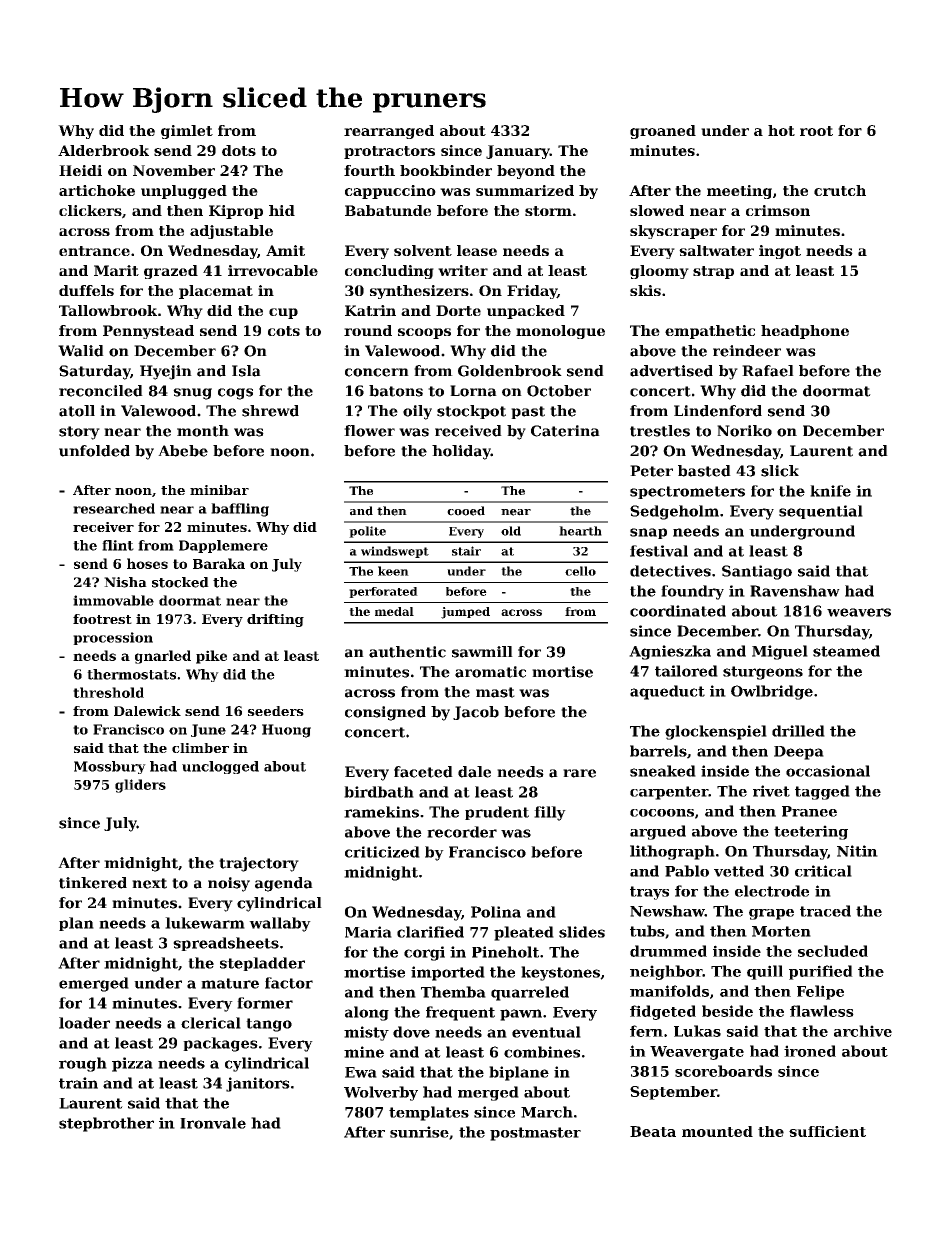  Describe the element at coordinates (453, 992) in the screenshot. I see `Themba` at that location.
